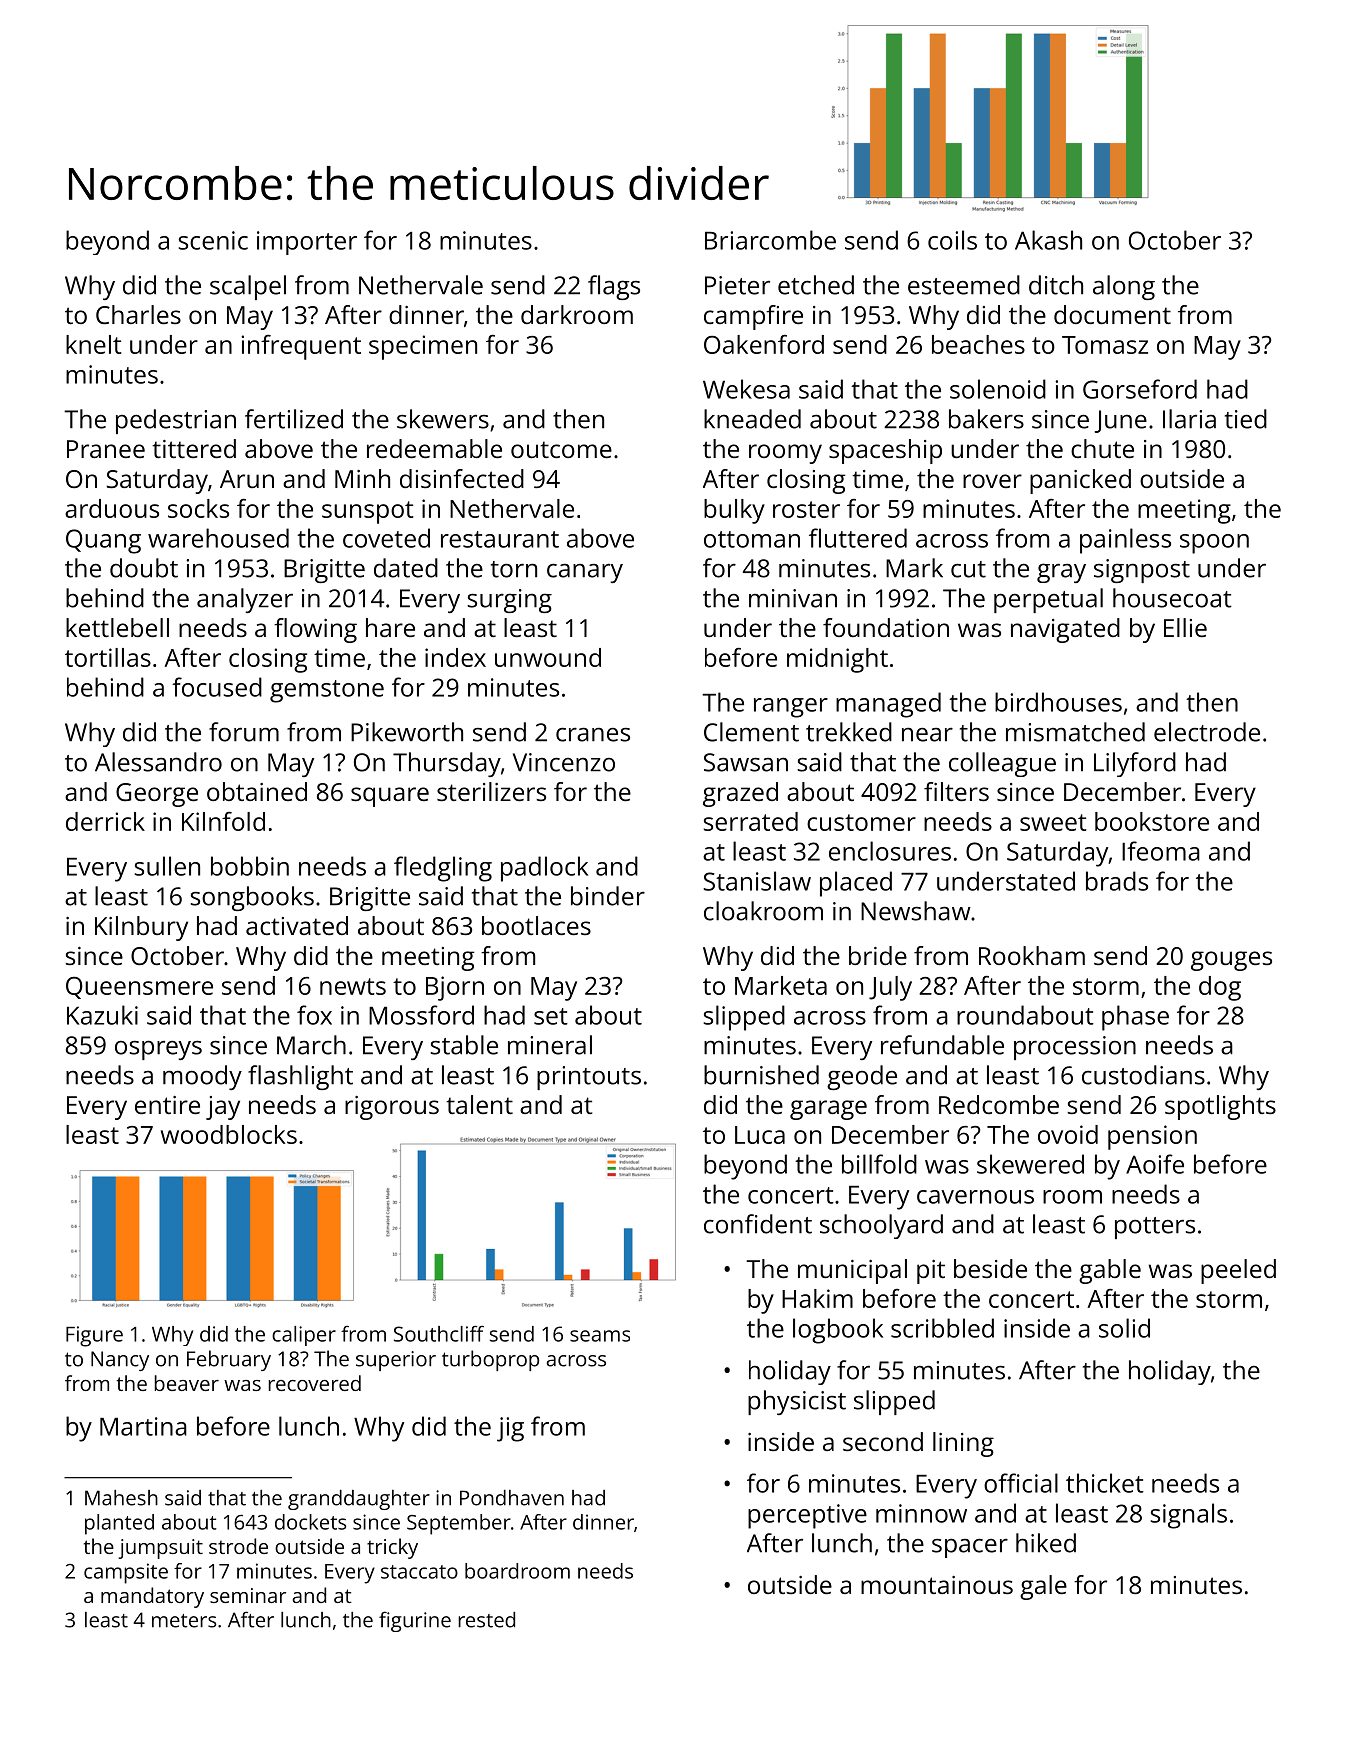 This page has height=1749, width=1351. What do you see at coordinates (1220, 1107) in the page?
I see `spotlights` at bounding box center [1220, 1107].
